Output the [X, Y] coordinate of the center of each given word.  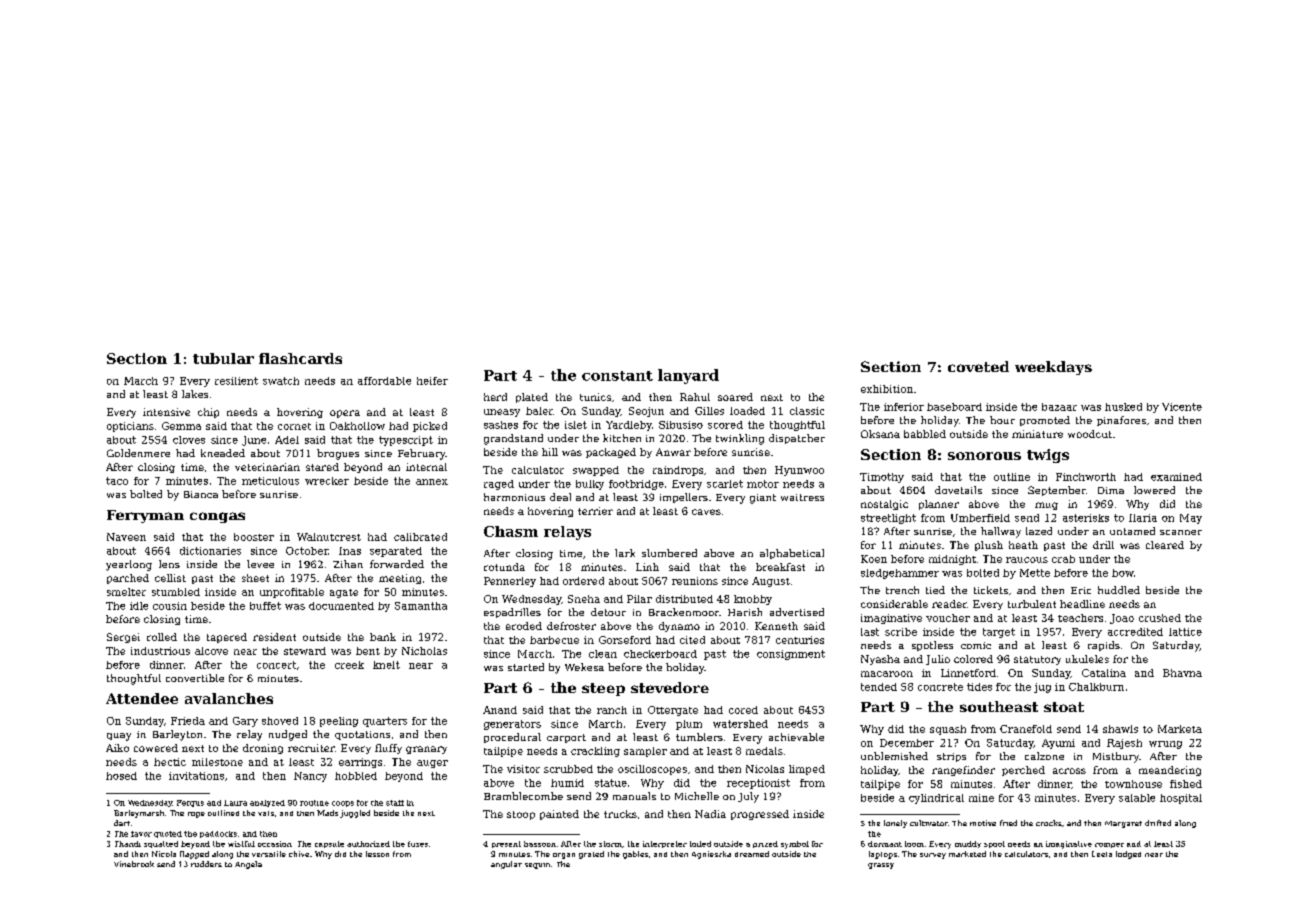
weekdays [1053, 368]
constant [617, 376]
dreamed [752, 854]
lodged [1128, 855]
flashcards [300, 358]
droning [263, 749]
